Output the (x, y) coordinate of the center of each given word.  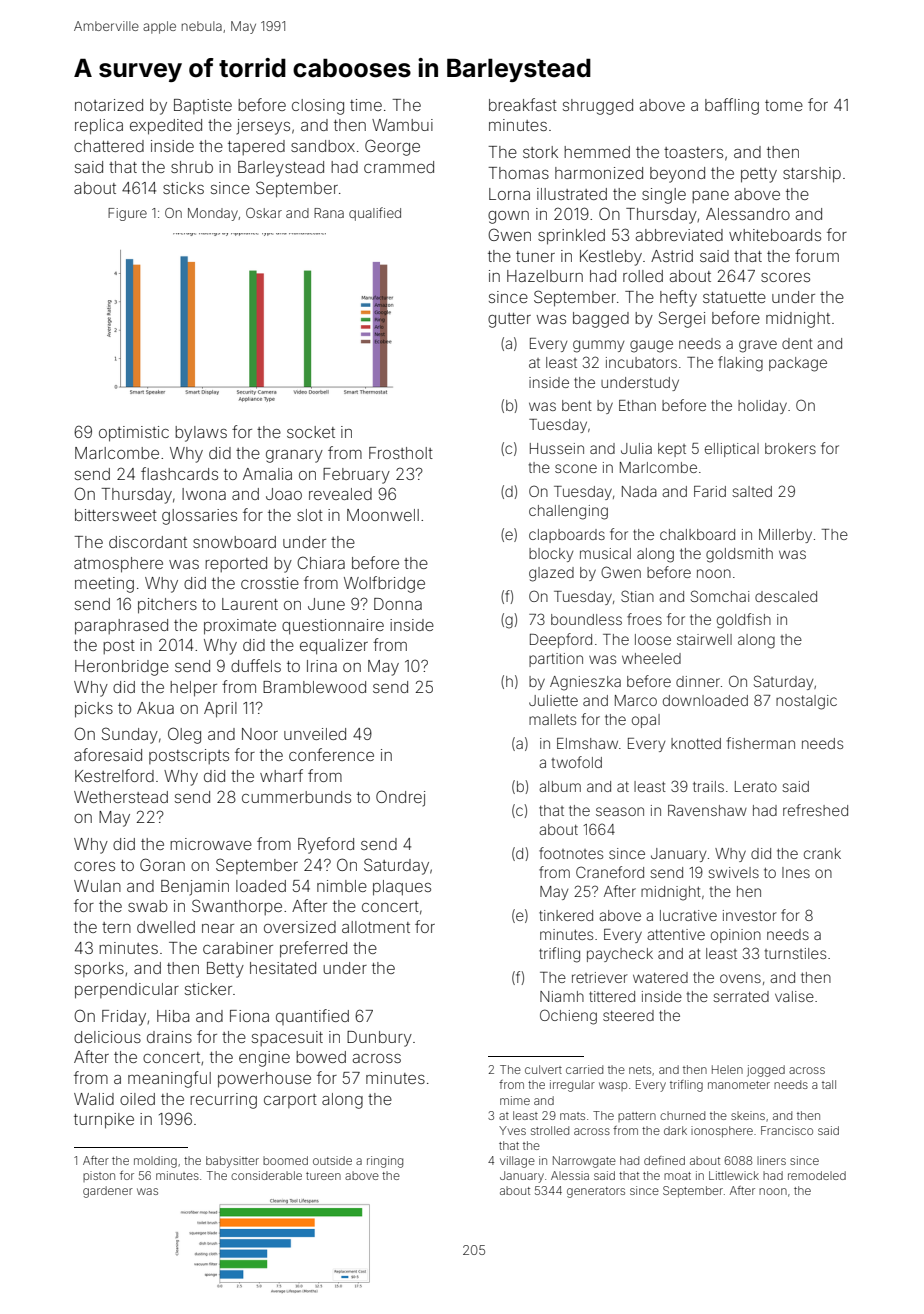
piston (99, 1176)
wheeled (651, 658)
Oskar (264, 213)
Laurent (250, 604)
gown (508, 217)
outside (332, 1160)
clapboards (567, 536)
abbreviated (679, 235)
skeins (748, 1115)
